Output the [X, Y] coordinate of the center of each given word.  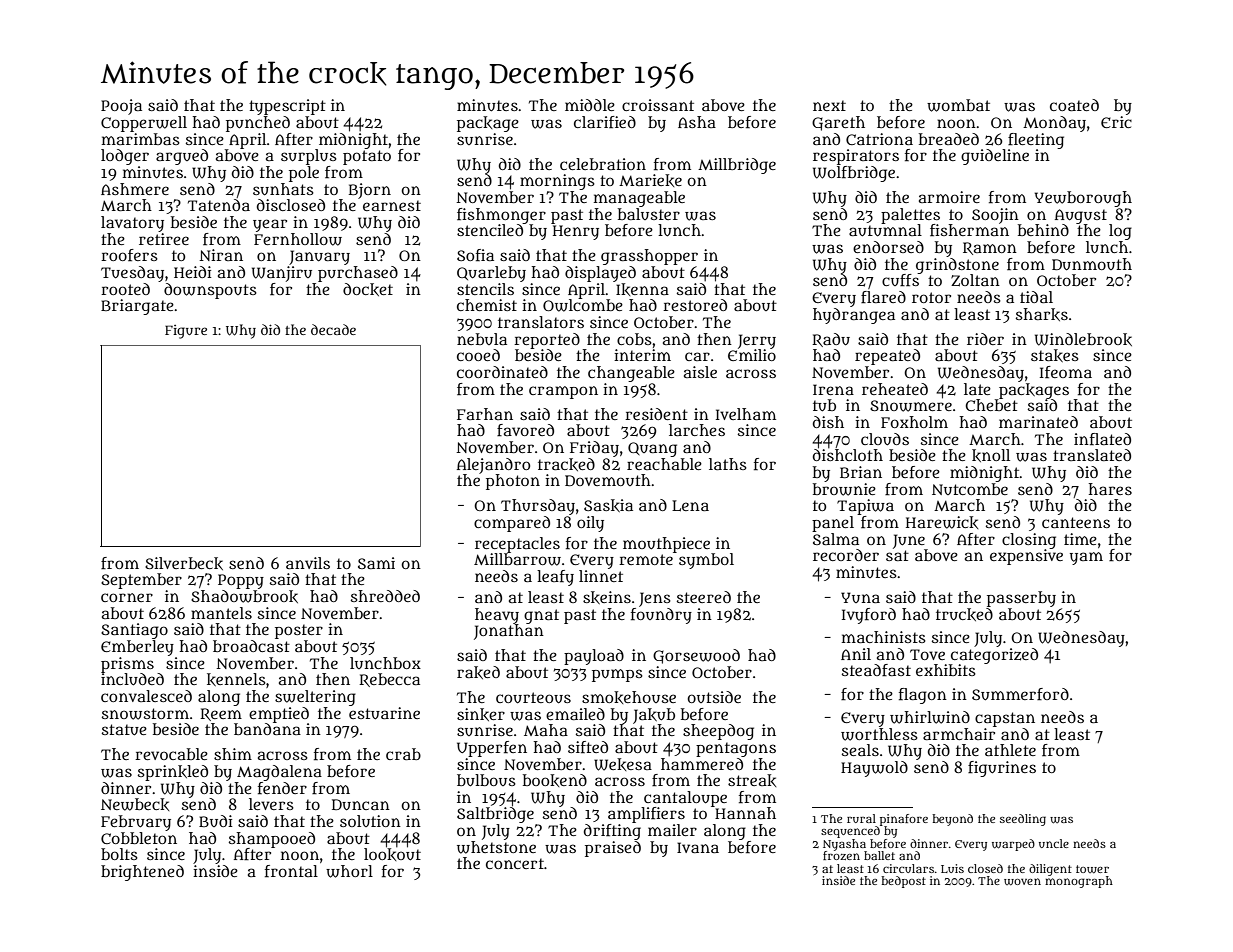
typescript [287, 107]
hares [1110, 489]
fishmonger [501, 216]
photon [513, 482]
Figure [186, 332]
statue [124, 730]
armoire [949, 197]
